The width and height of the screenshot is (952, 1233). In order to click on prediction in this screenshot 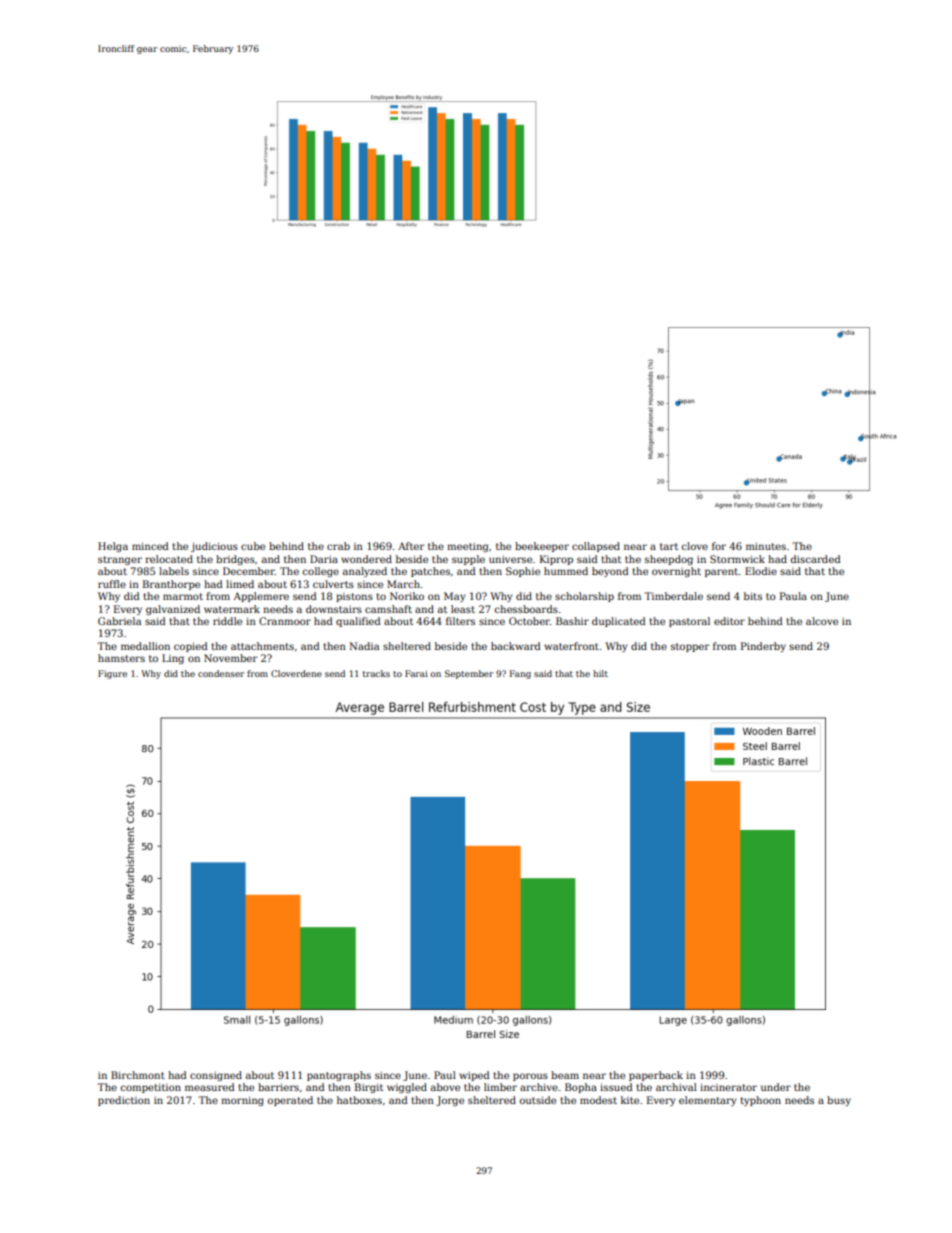, I will do `click(124, 1101)`.
